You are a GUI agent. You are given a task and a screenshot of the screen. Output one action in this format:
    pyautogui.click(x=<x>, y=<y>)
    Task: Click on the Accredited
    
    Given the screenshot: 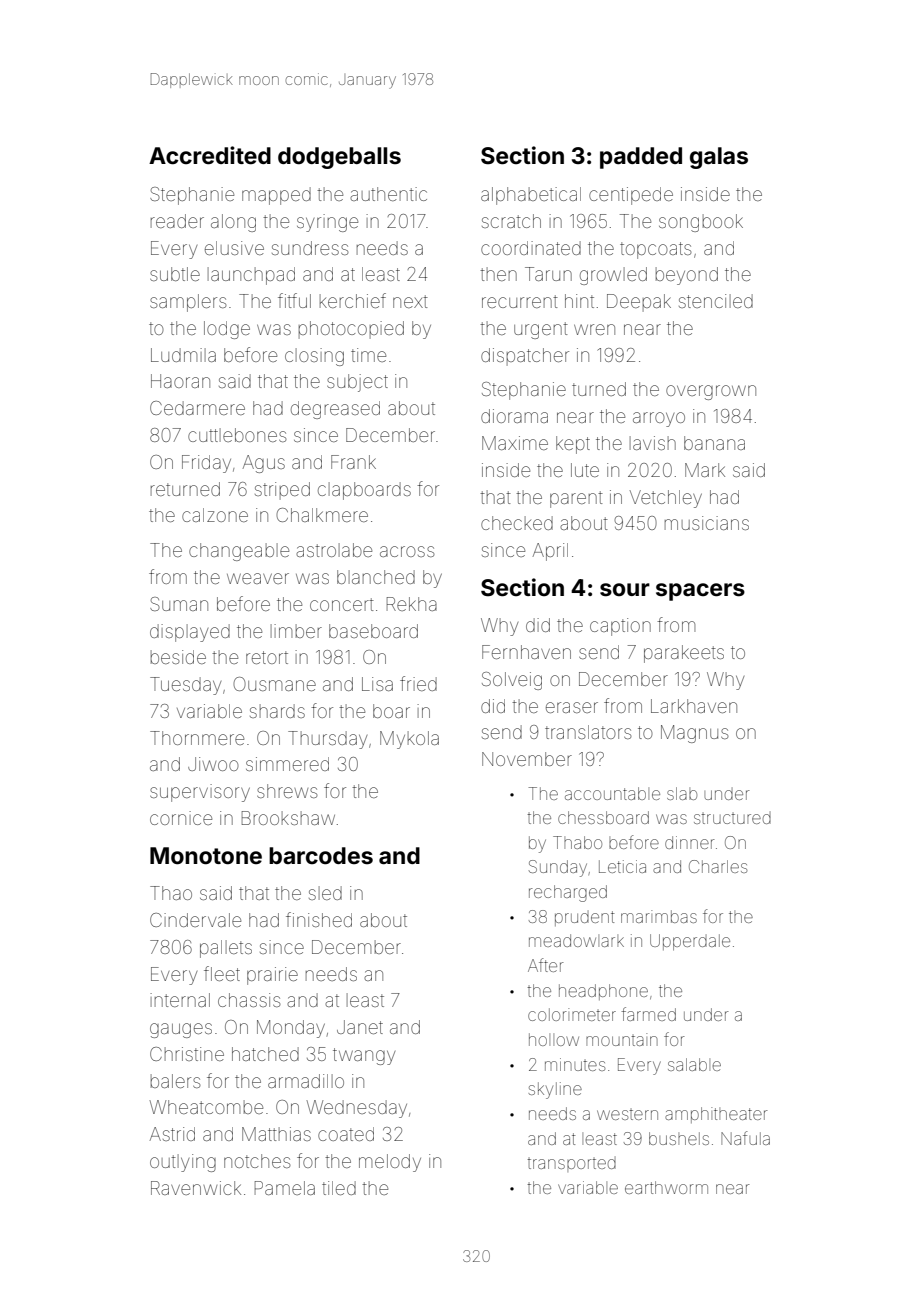 What is the action you would take?
    pyautogui.click(x=210, y=155)
